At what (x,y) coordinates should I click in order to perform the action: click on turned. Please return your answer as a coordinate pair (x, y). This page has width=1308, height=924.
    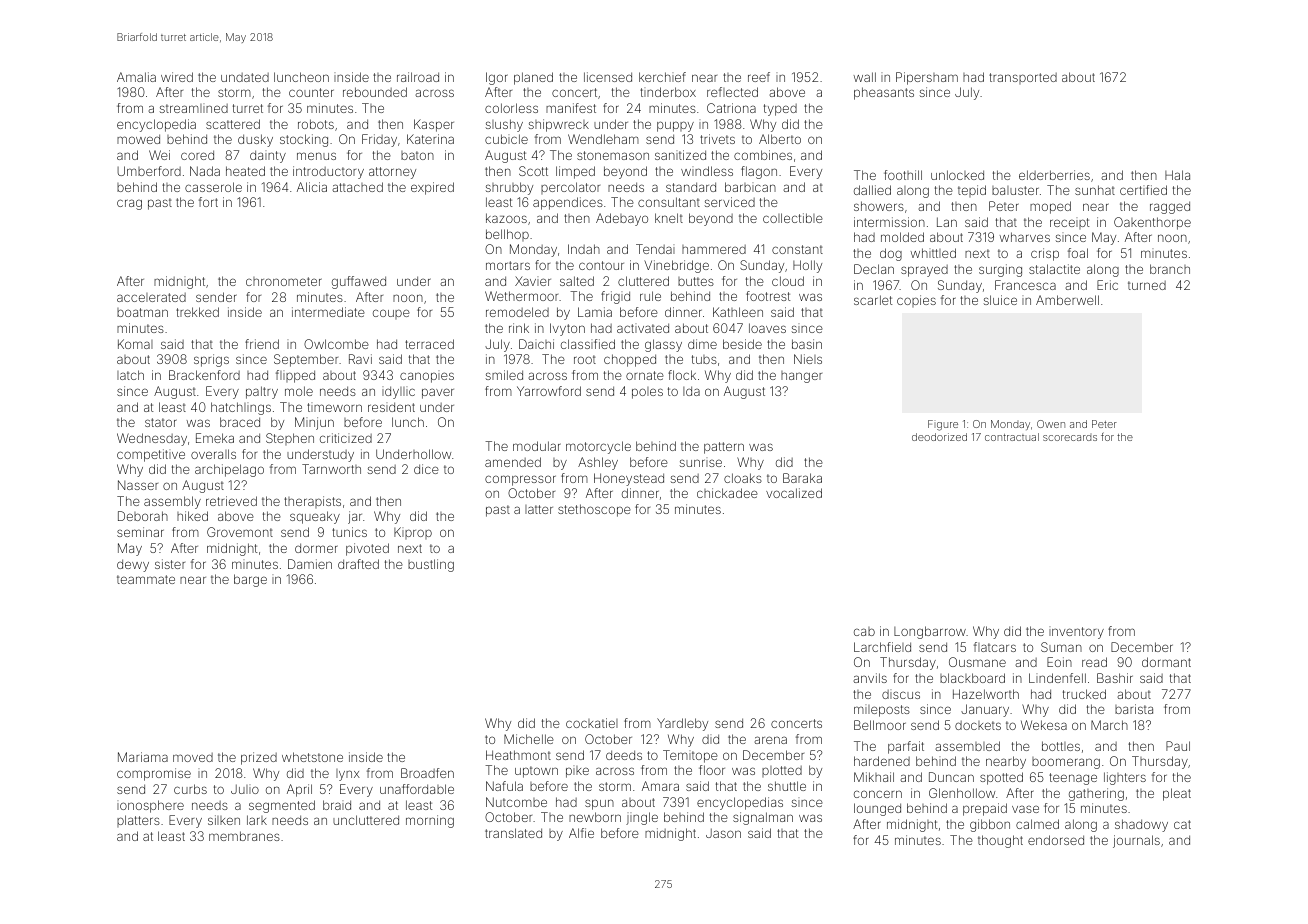
    Looking at the image, I should click on (1147, 285).
